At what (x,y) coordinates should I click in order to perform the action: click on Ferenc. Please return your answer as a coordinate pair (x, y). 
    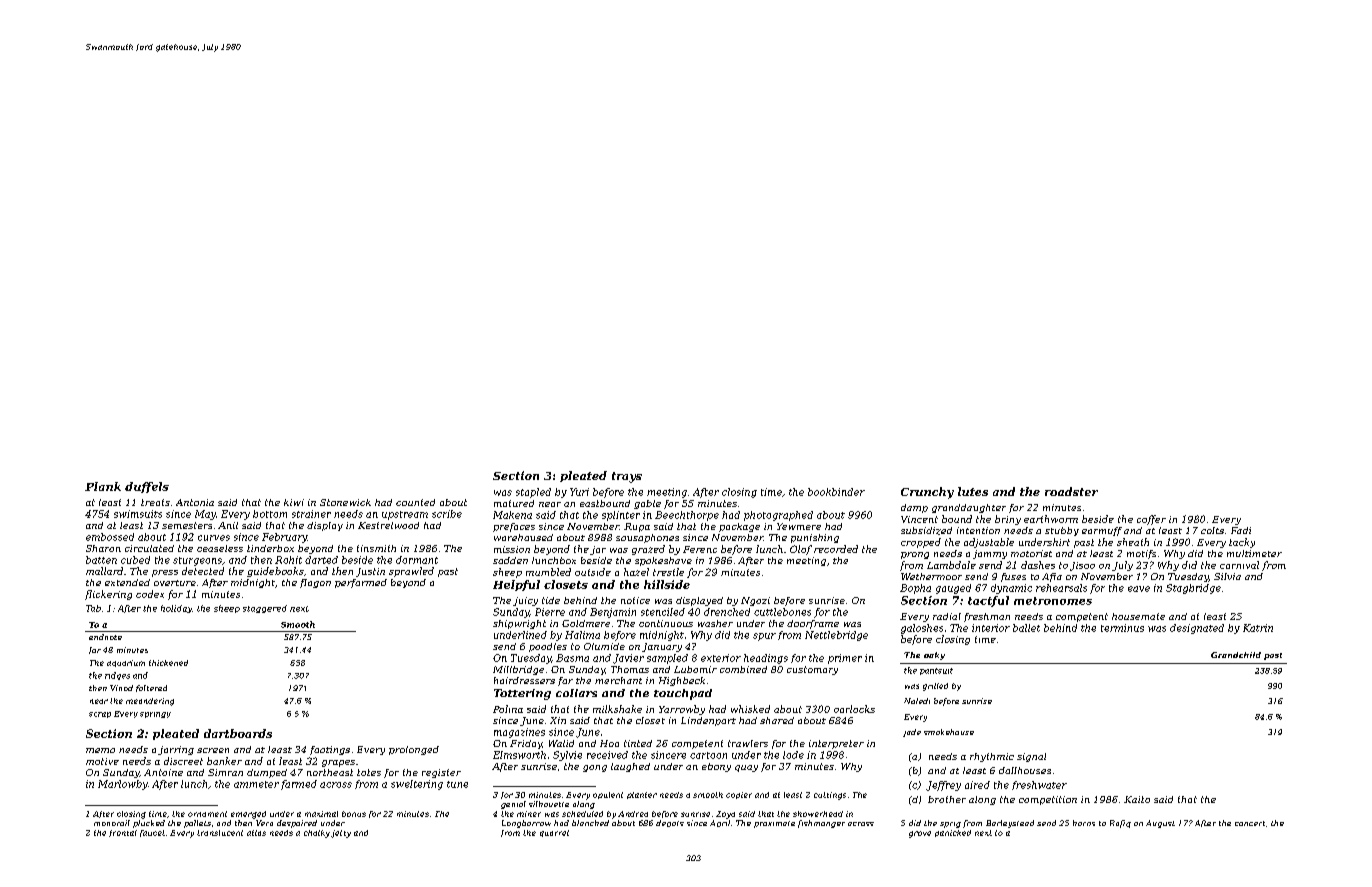
    Looking at the image, I should click on (700, 549).
